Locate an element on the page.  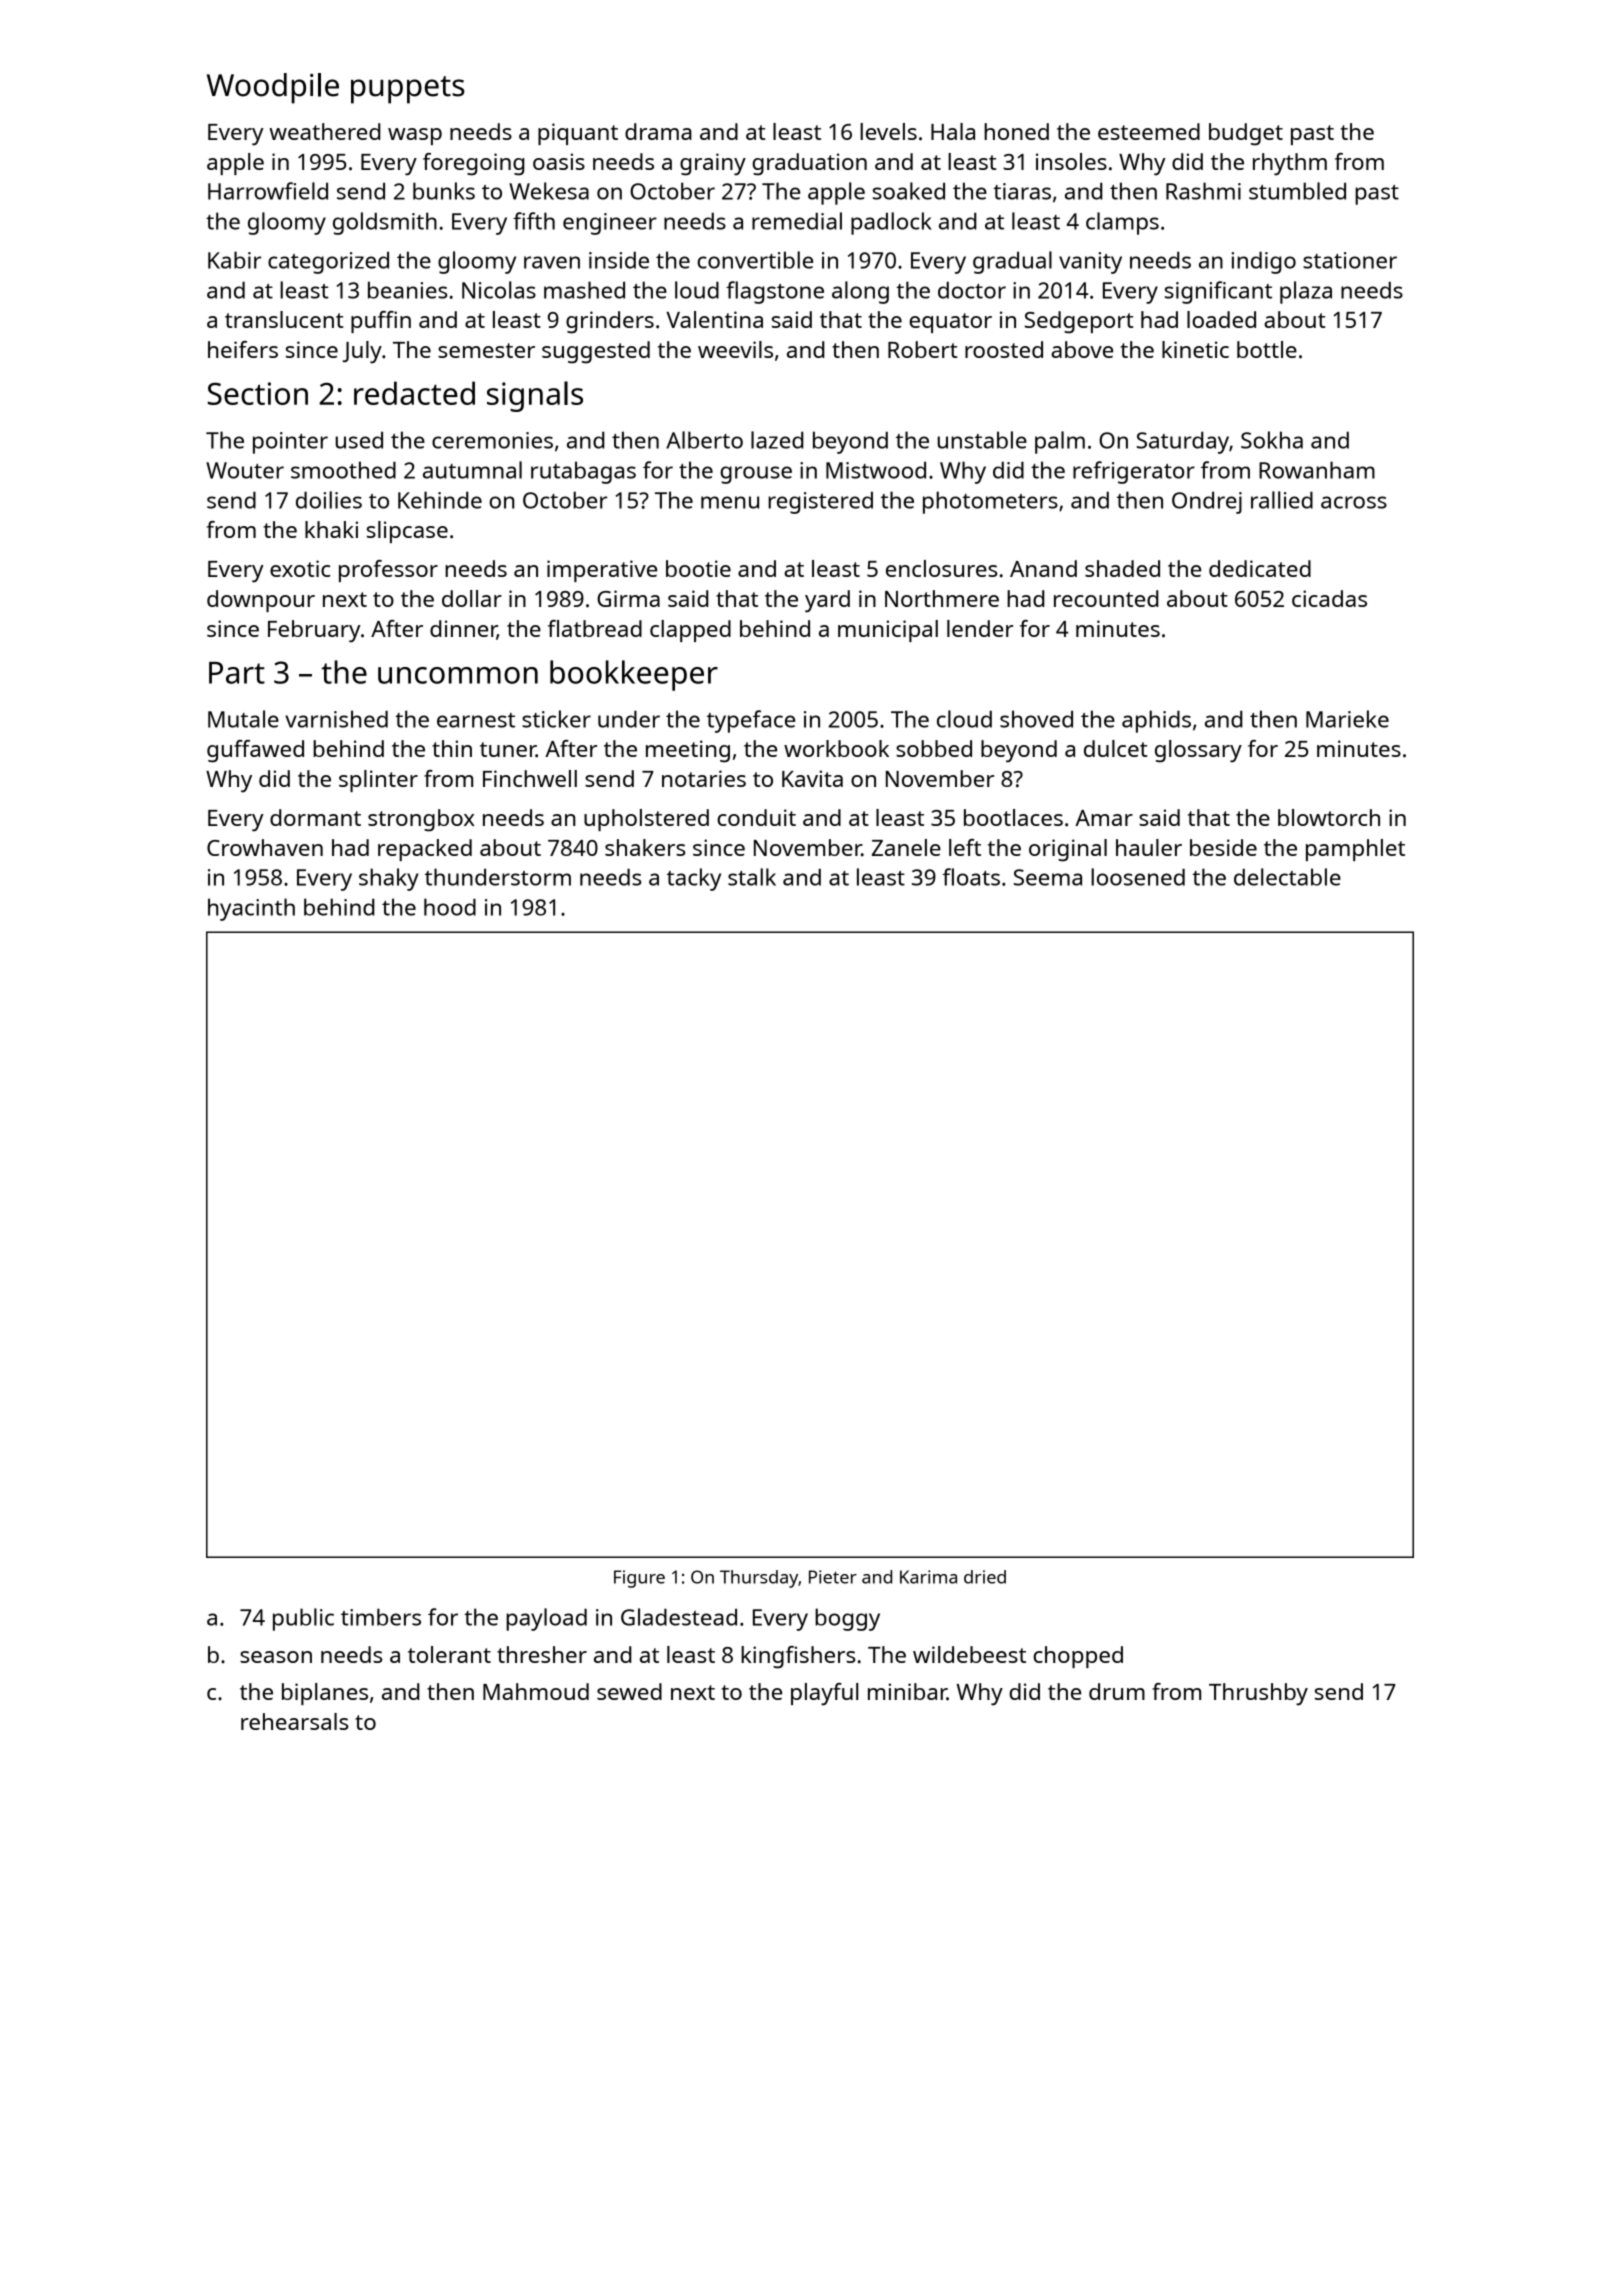
Thursday is located at coordinates (759, 1579).
